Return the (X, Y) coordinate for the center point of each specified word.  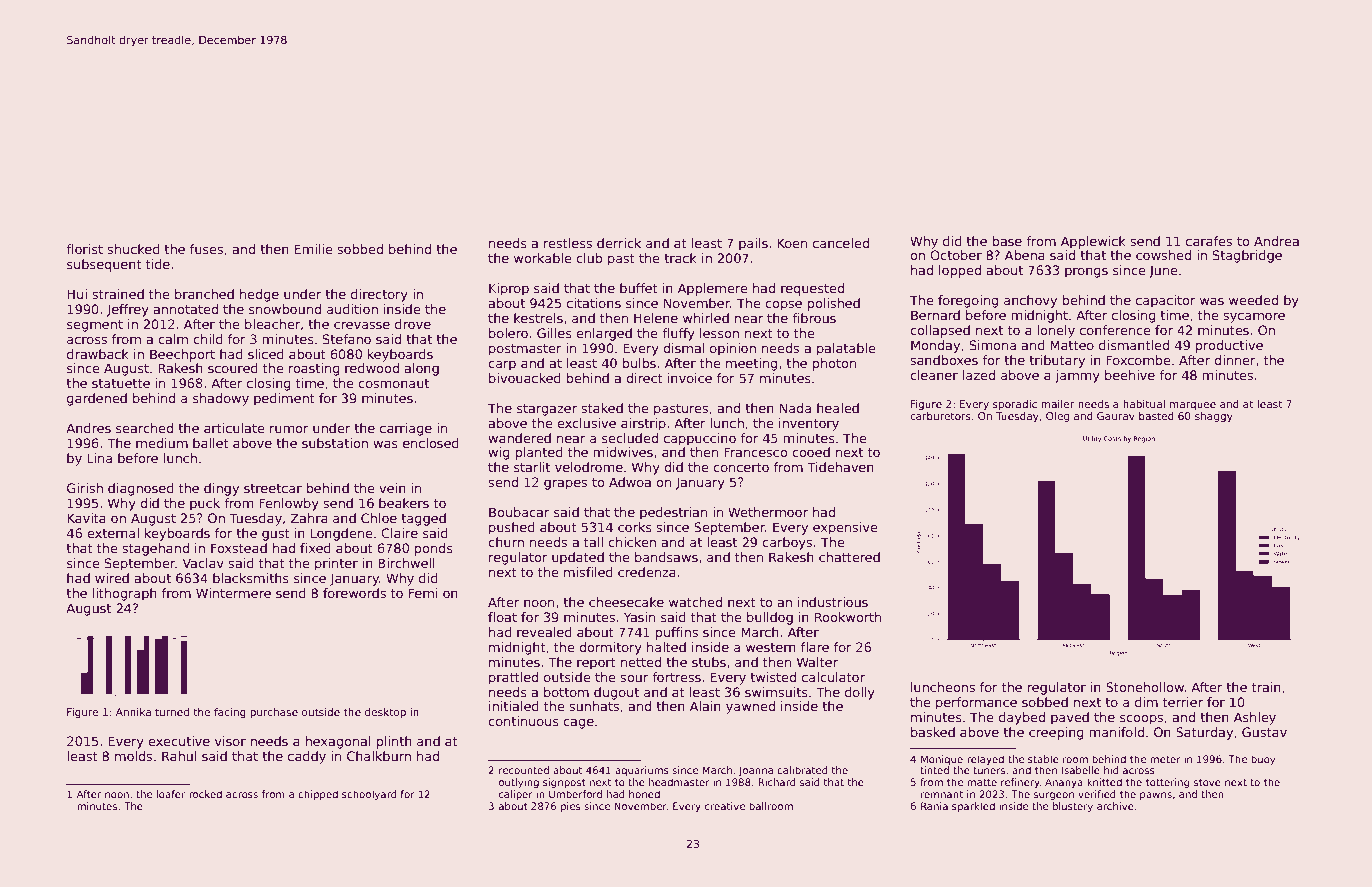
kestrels (538, 318)
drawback (98, 354)
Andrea (1276, 241)
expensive (845, 528)
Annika (133, 712)
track (680, 258)
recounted (524, 770)
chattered (849, 557)
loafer (171, 794)
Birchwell (406, 563)
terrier (1183, 702)
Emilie (314, 249)
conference (1115, 330)
